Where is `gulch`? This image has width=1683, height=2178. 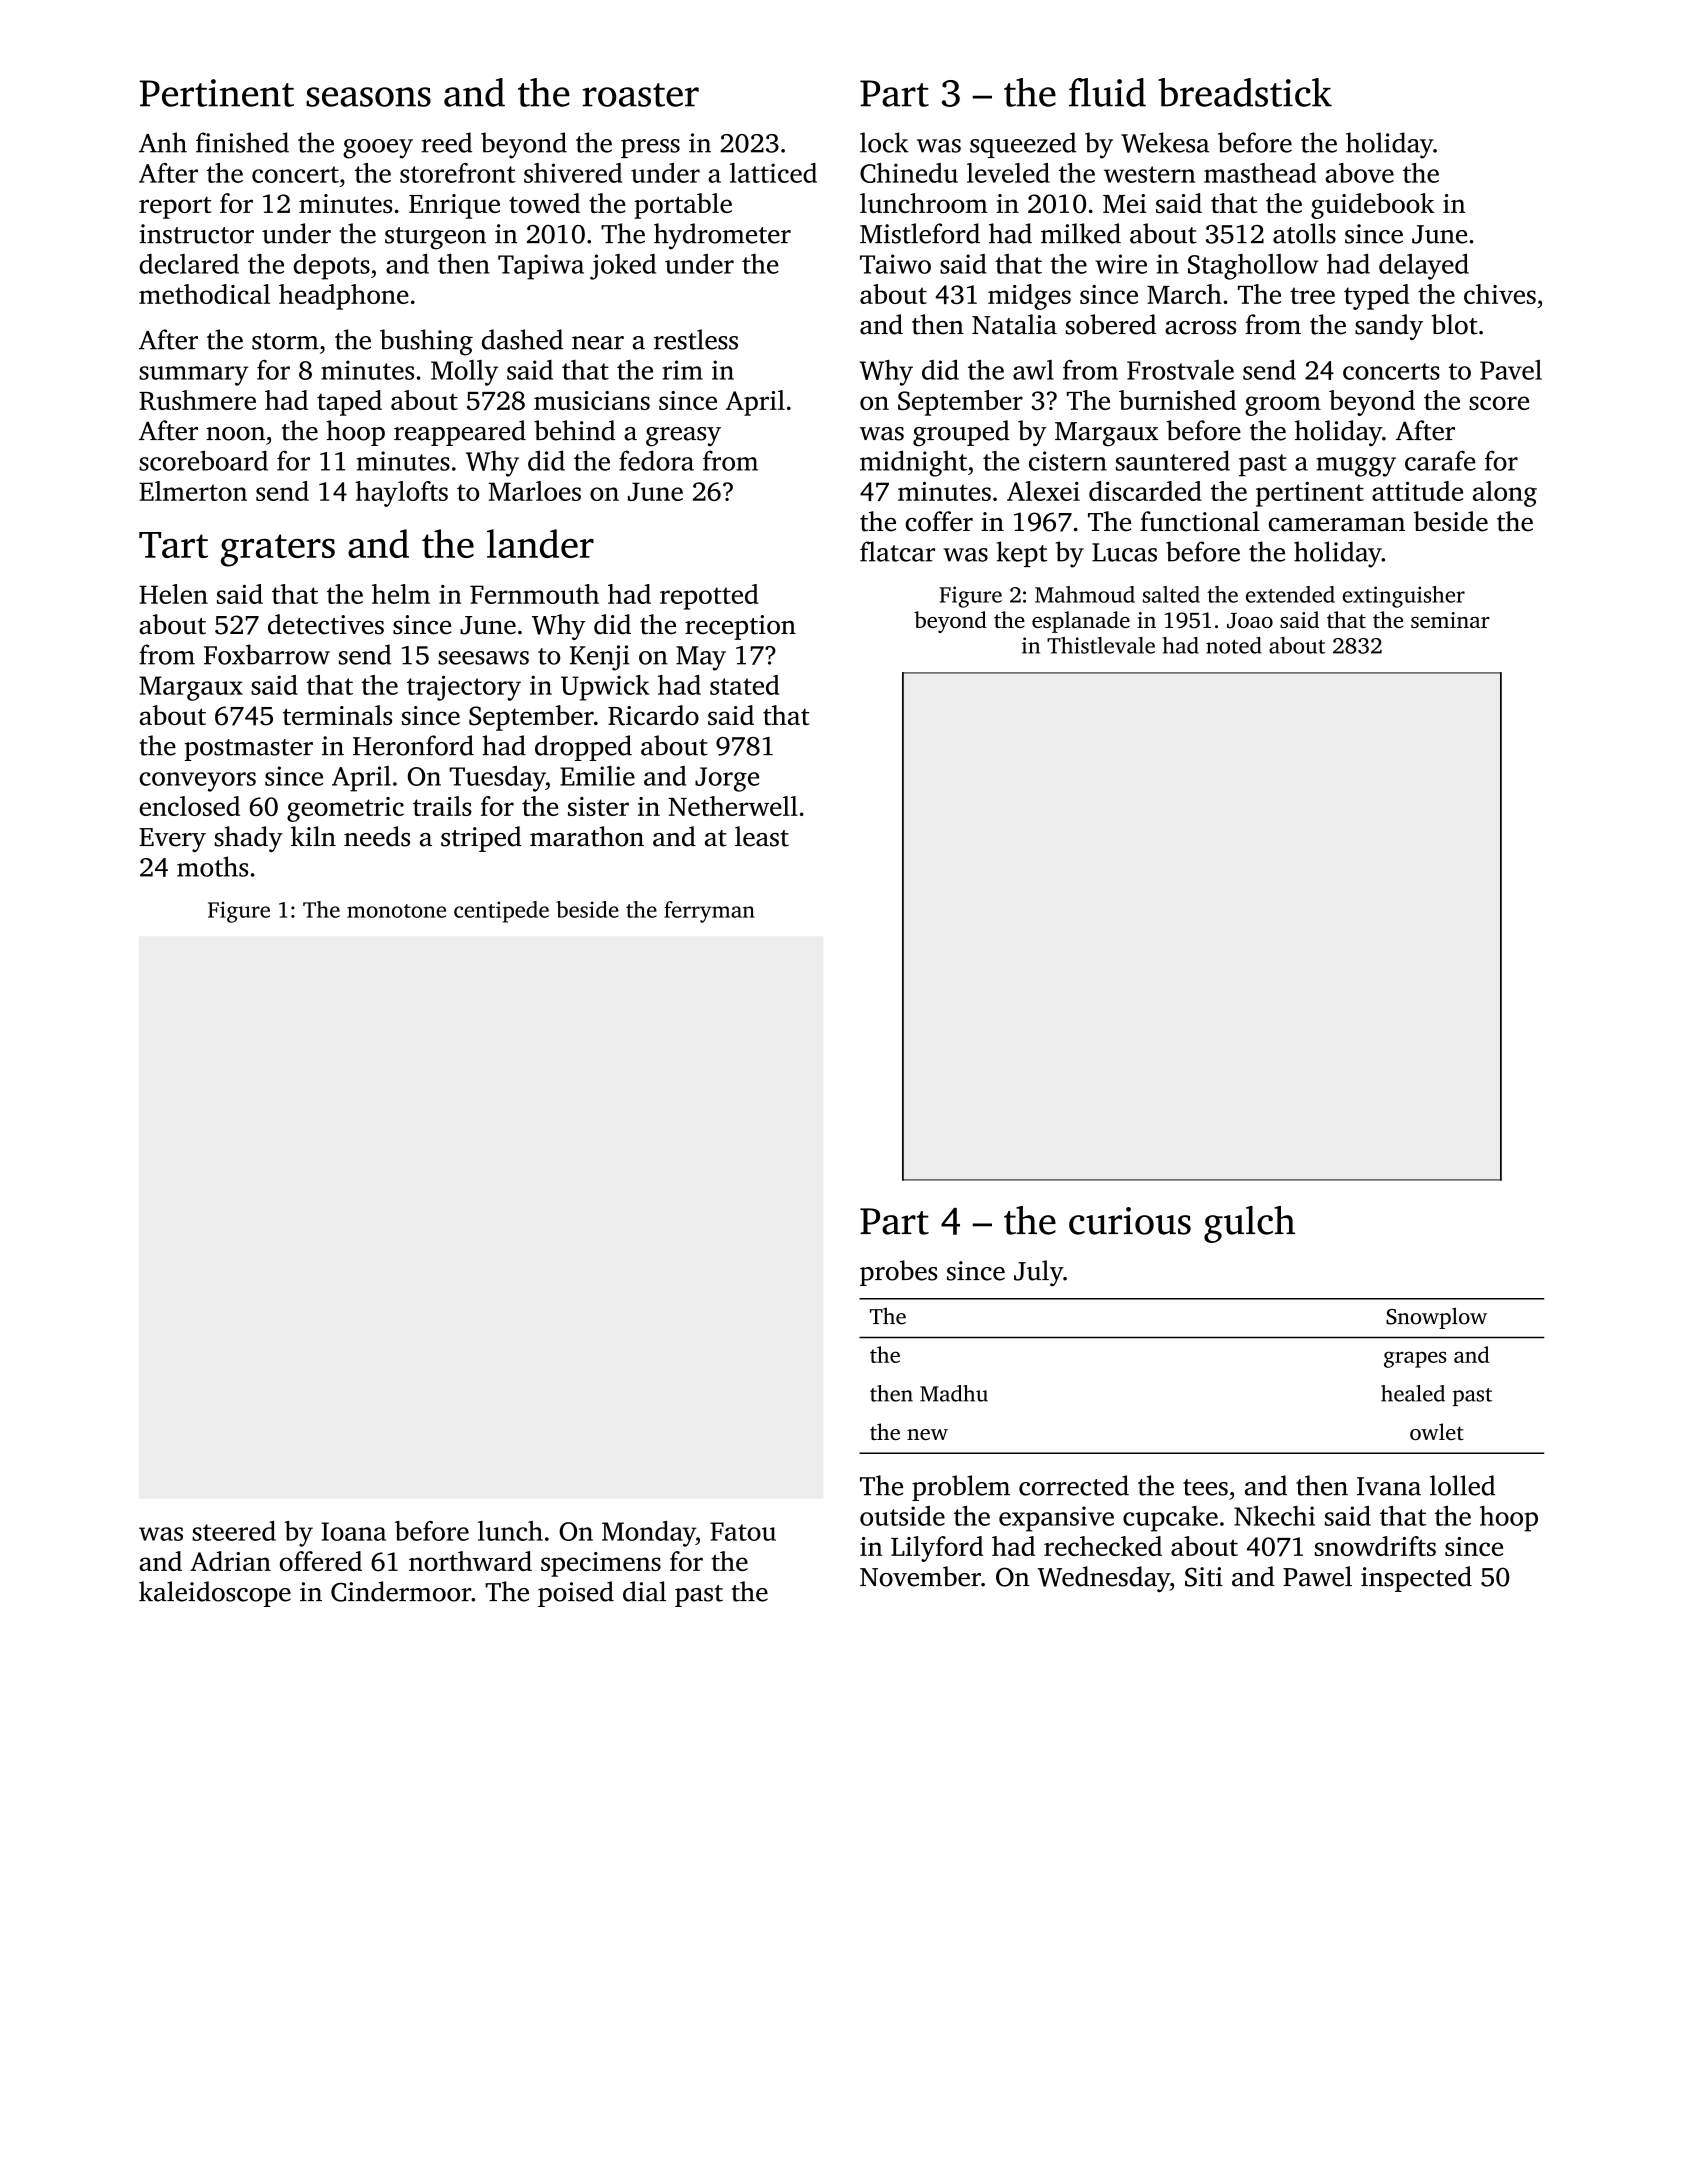 gulch is located at coordinates (1249, 1224).
